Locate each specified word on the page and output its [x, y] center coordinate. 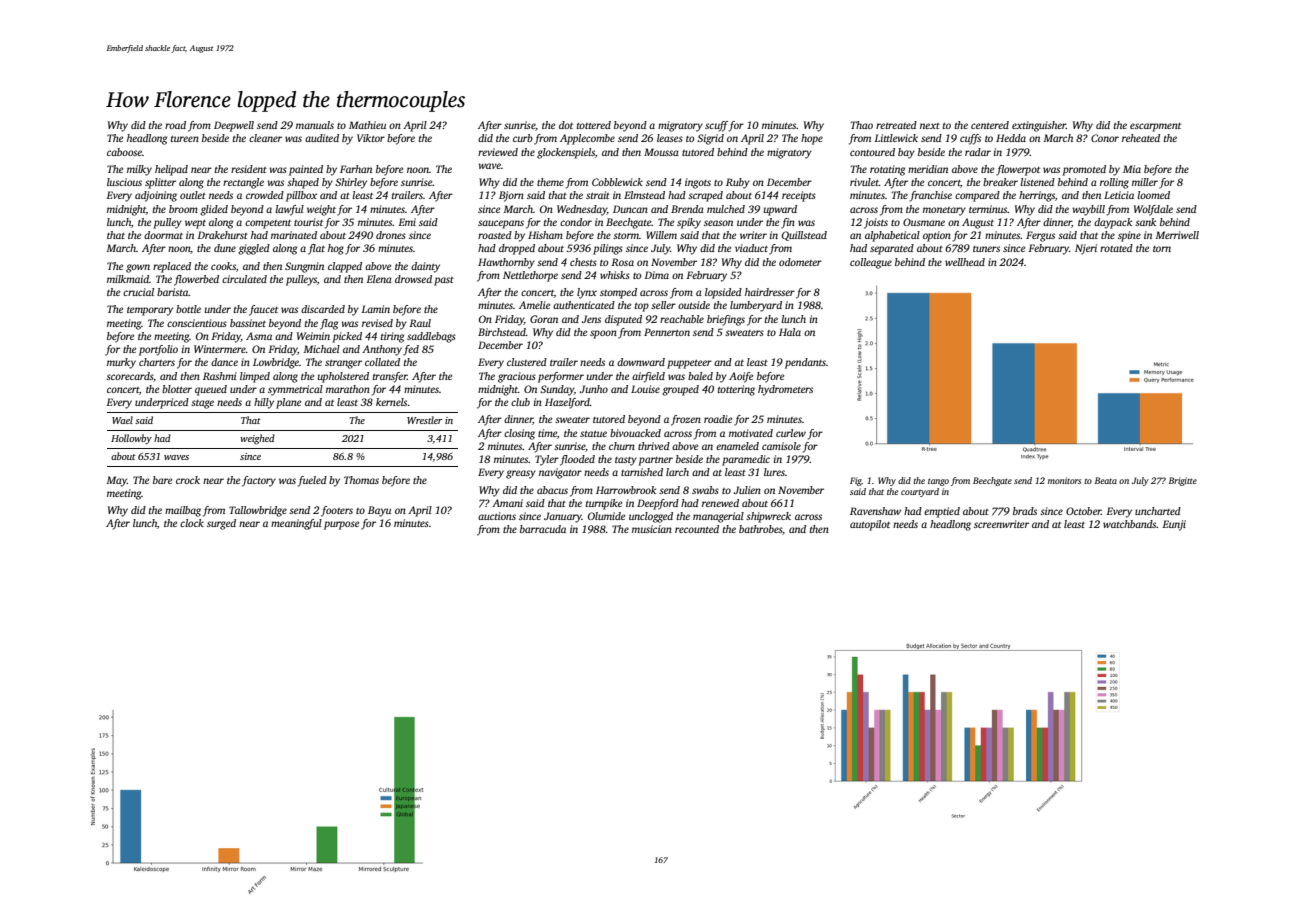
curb [523, 138]
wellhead [965, 262]
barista [172, 292]
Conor [1105, 138]
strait [598, 195]
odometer [800, 262]
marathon [348, 389]
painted [306, 170]
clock [192, 523]
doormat [163, 235]
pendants [805, 363]
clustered [527, 362]
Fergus [1040, 236]
